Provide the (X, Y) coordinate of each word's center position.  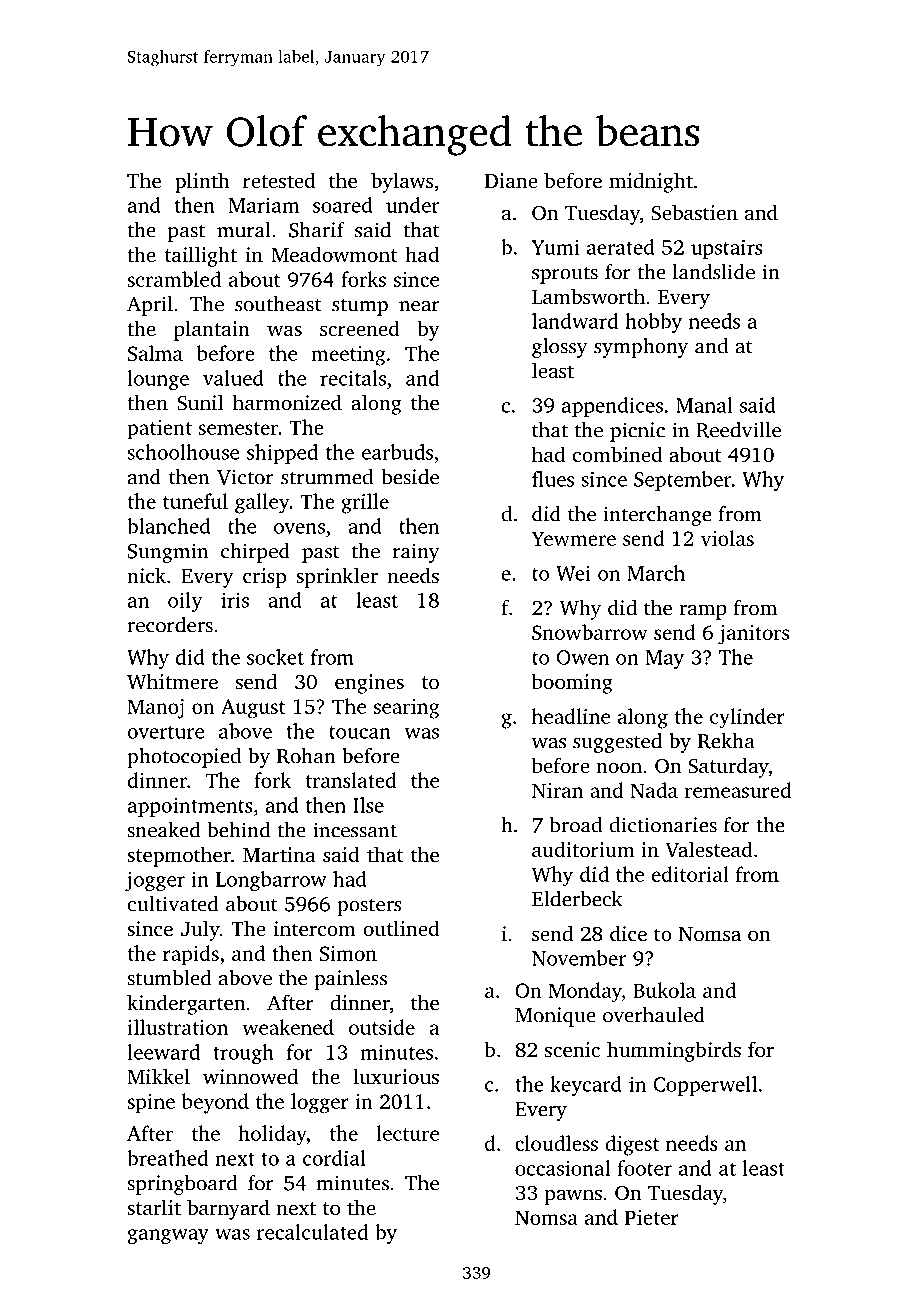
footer (645, 1168)
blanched (169, 526)
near (419, 306)
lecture (407, 1133)
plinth (202, 182)
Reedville (738, 430)
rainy (416, 553)
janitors (753, 635)
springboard (182, 1185)
